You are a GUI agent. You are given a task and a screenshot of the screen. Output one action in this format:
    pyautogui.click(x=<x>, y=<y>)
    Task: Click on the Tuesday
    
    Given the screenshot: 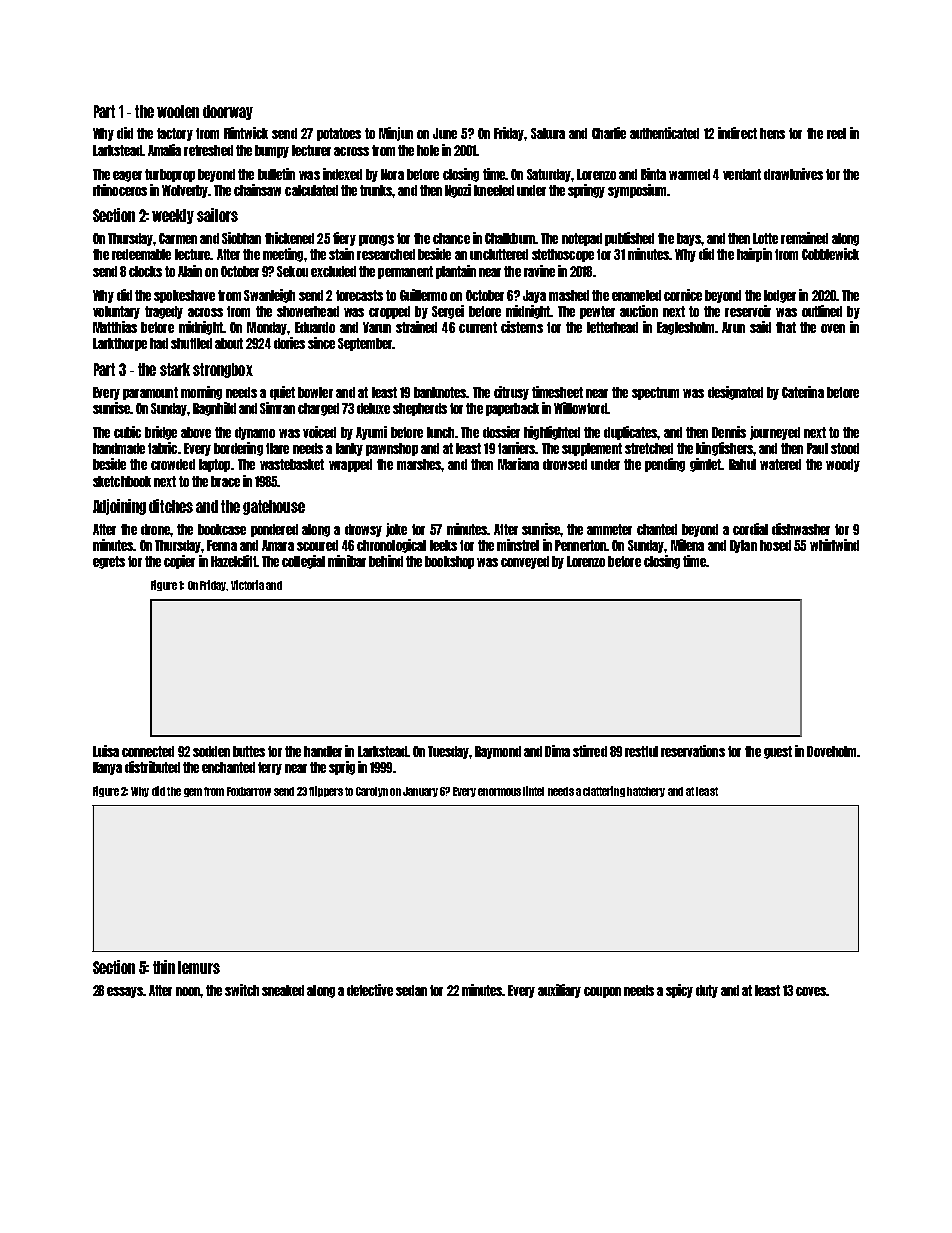 What is the action you would take?
    pyautogui.click(x=448, y=752)
